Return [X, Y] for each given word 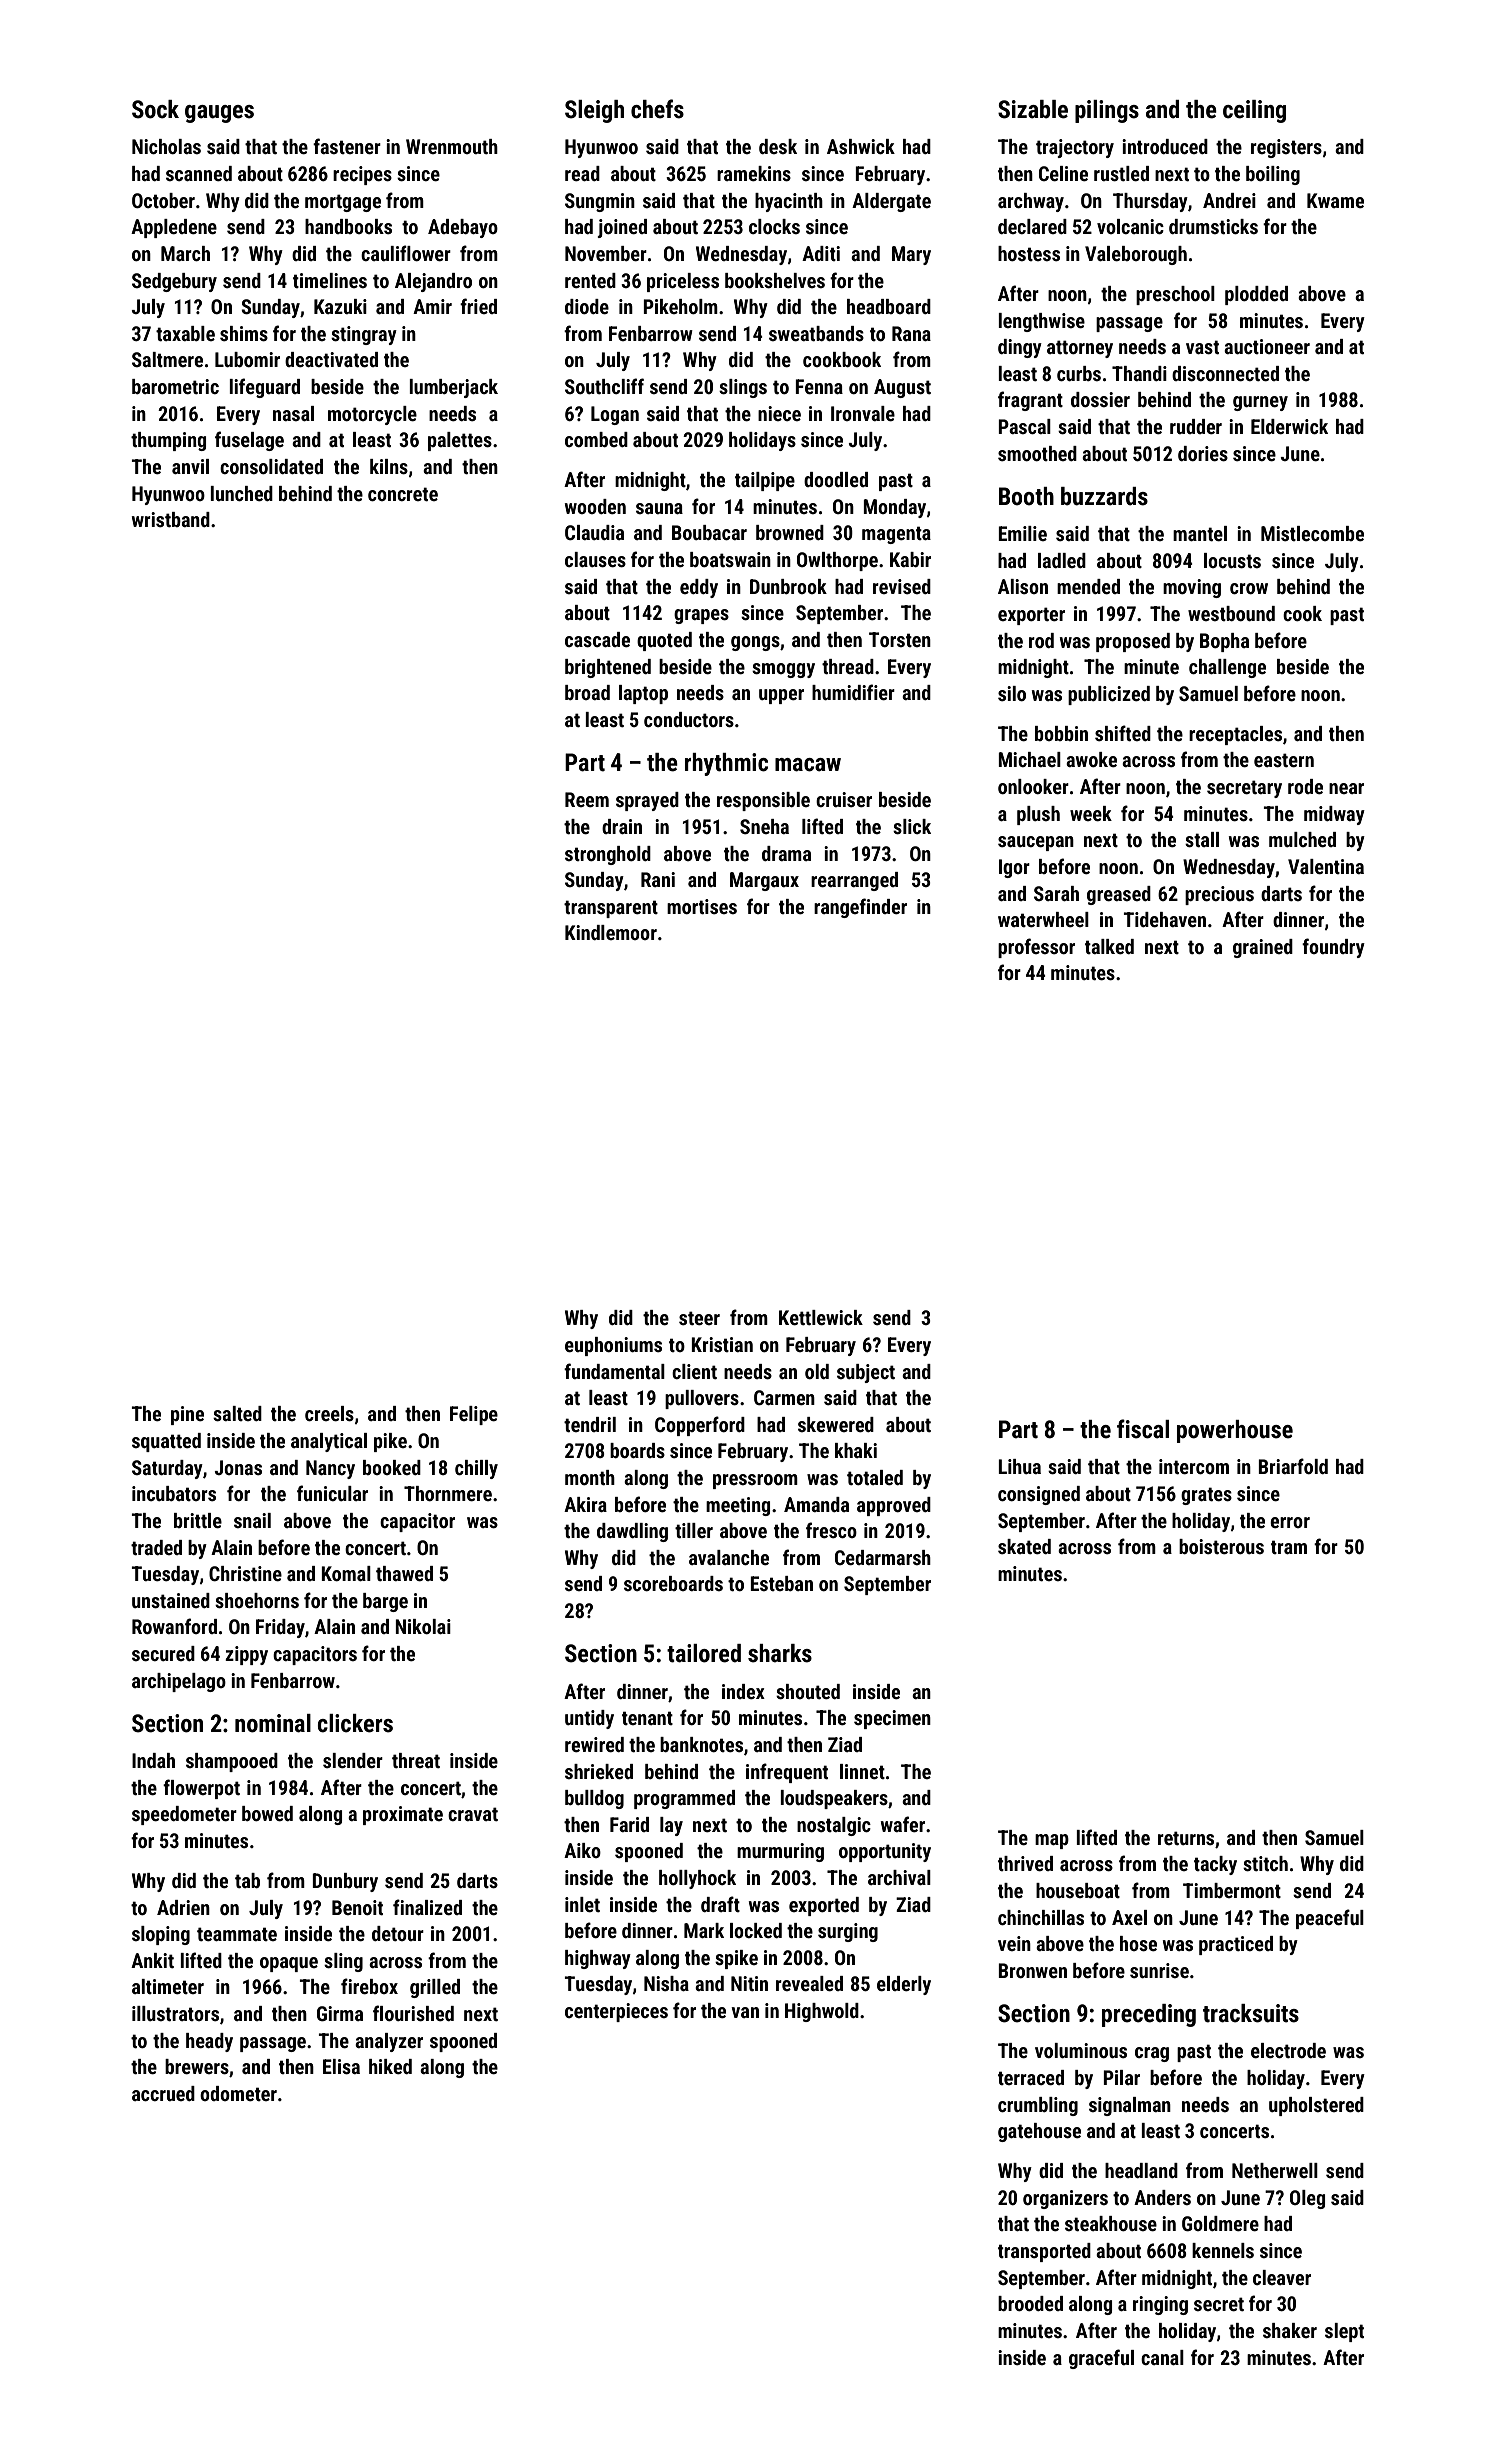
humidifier [853, 692]
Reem [587, 799]
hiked [390, 2066]
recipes [362, 175]
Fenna [819, 386]
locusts [1232, 560]
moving [1192, 588]
